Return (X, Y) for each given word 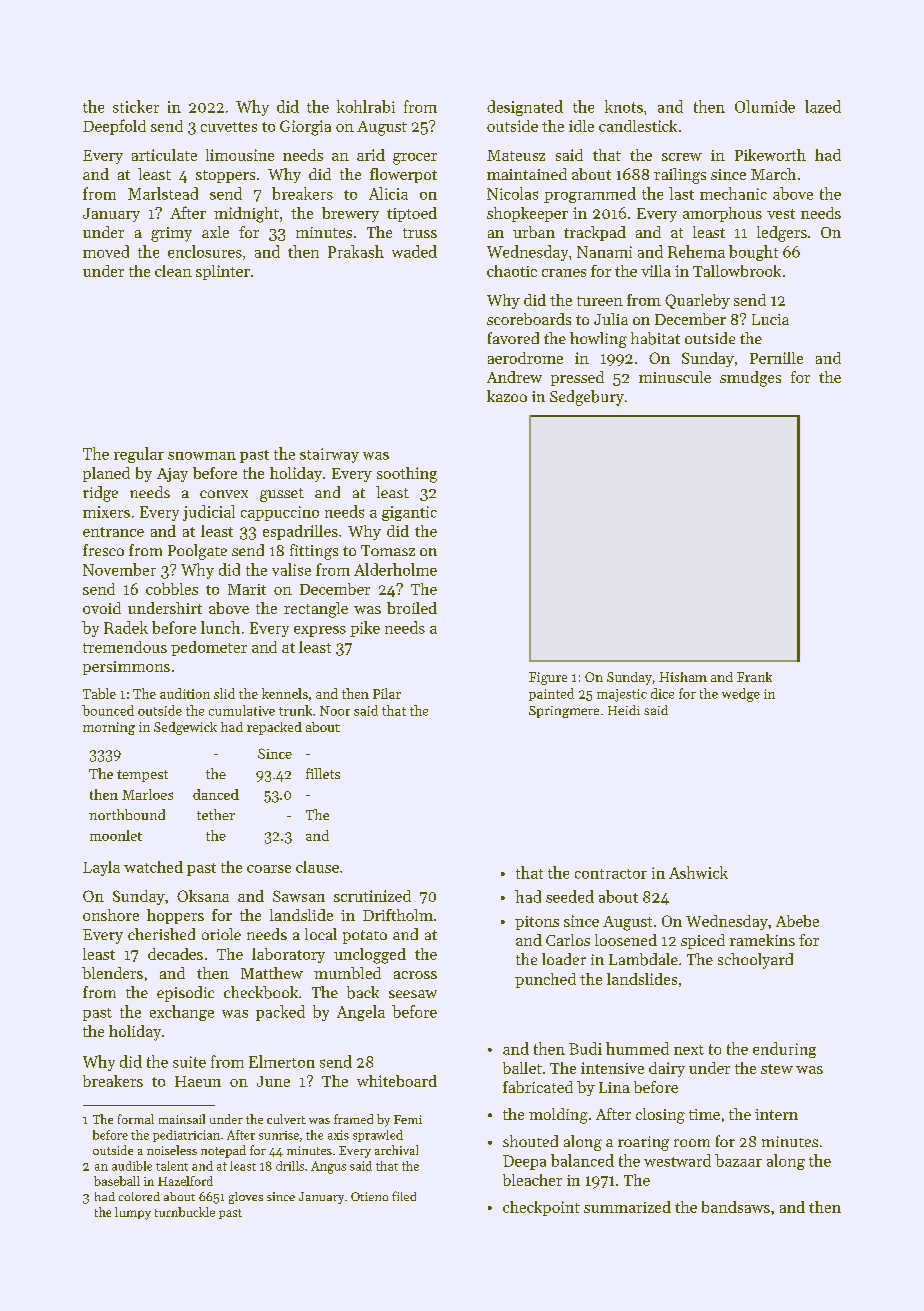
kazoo (507, 396)
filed (404, 1196)
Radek (126, 627)
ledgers (782, 234)
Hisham (683, 677)
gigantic (409, 513)
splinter (223, 272)
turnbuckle (185, 1212)
